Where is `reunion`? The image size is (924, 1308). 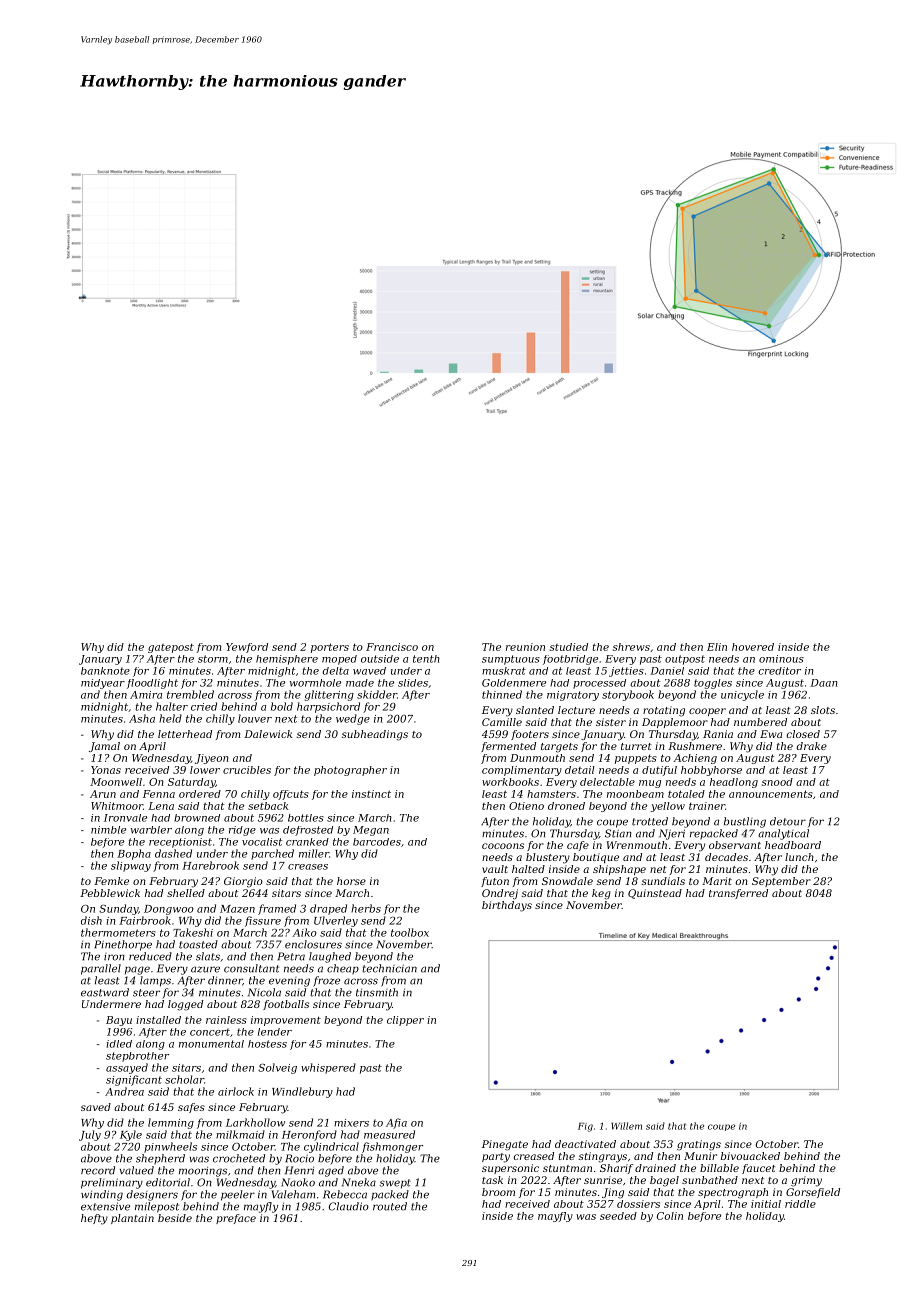
reunion is located at coordinates (525, 647).
